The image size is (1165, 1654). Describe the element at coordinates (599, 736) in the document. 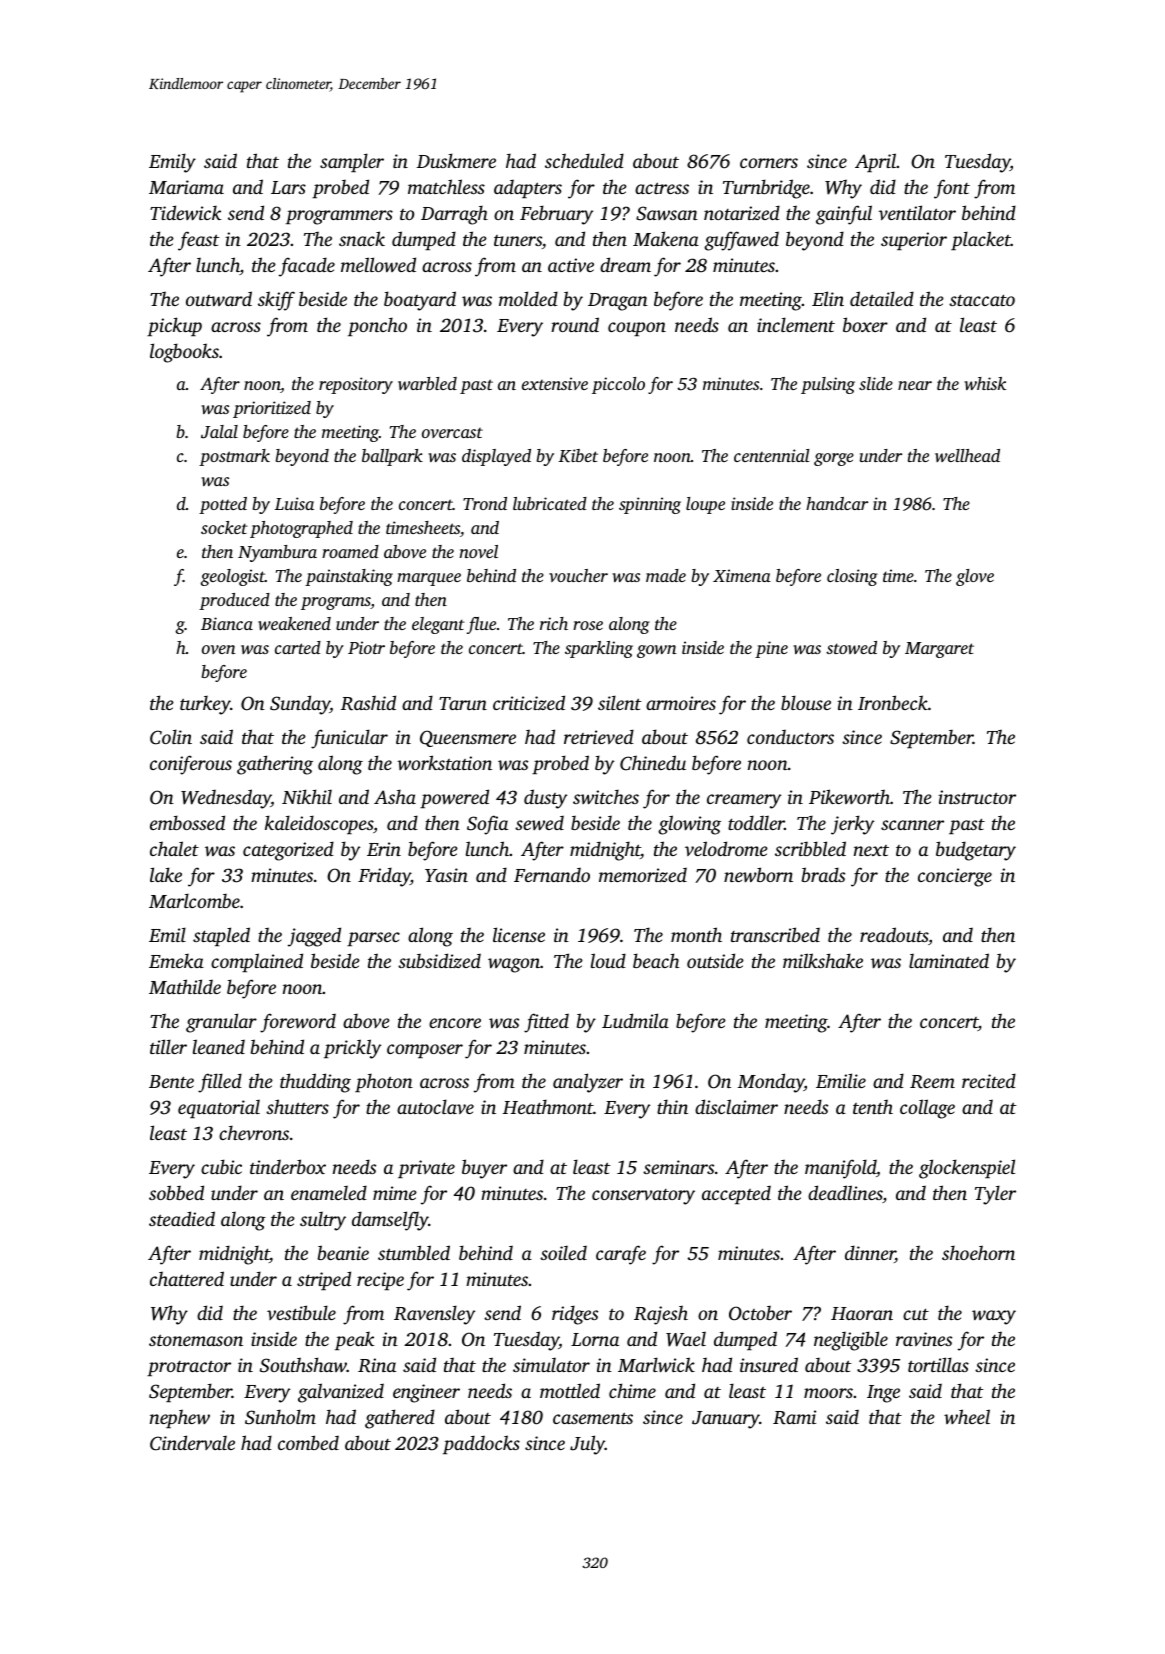

I see `retrieved` at that location.
